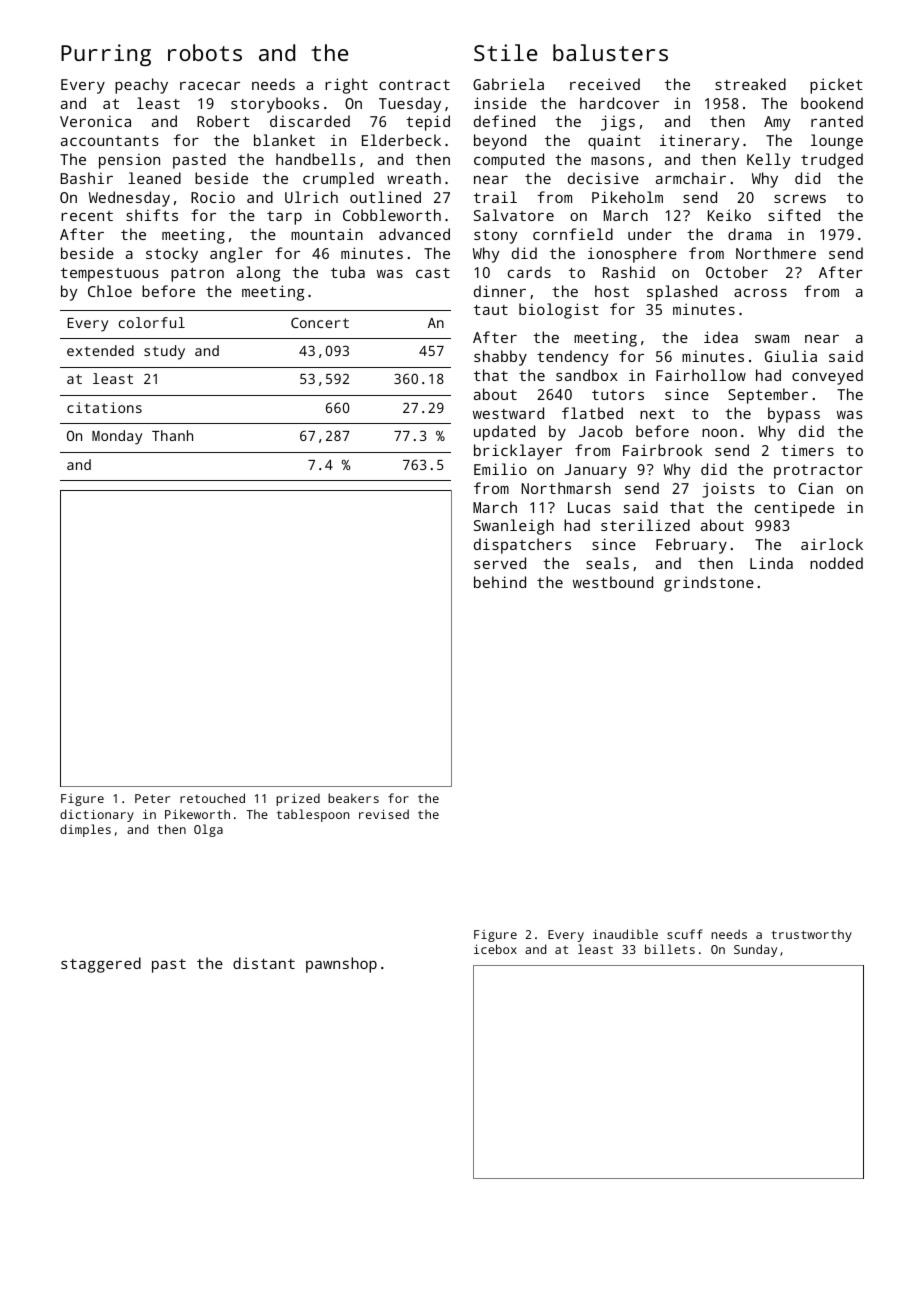 The image size is (924, 1308). What do you see at coordinates (709, 584) in the screenshot?
I see `grindstone` at bounding box center [709, 584].
